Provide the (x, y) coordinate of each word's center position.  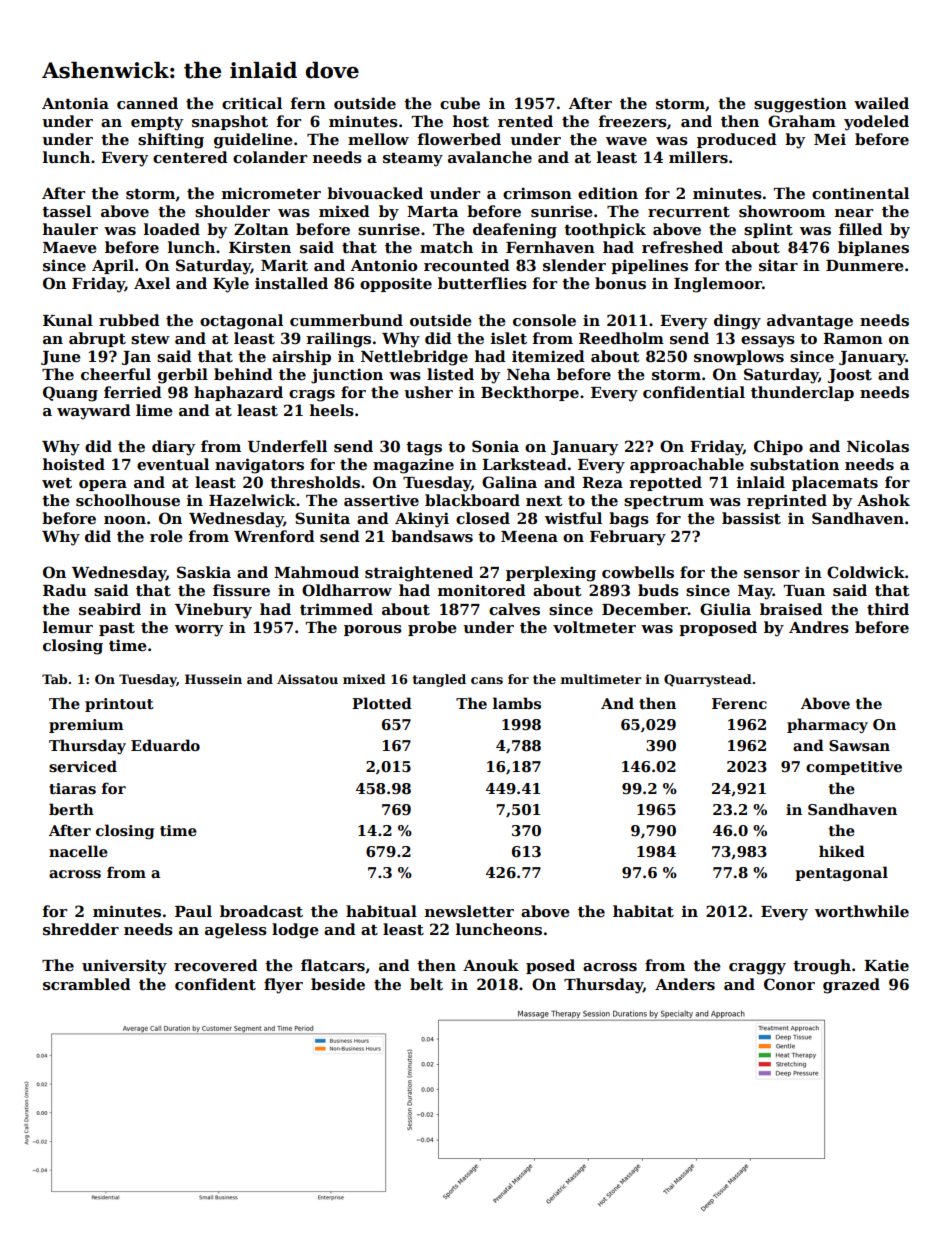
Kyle (231, 285)
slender (574, 265)
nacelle (78, 851)
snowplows (739, 357)
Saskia (204, 572)
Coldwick (866, 572)
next (544, 501)
